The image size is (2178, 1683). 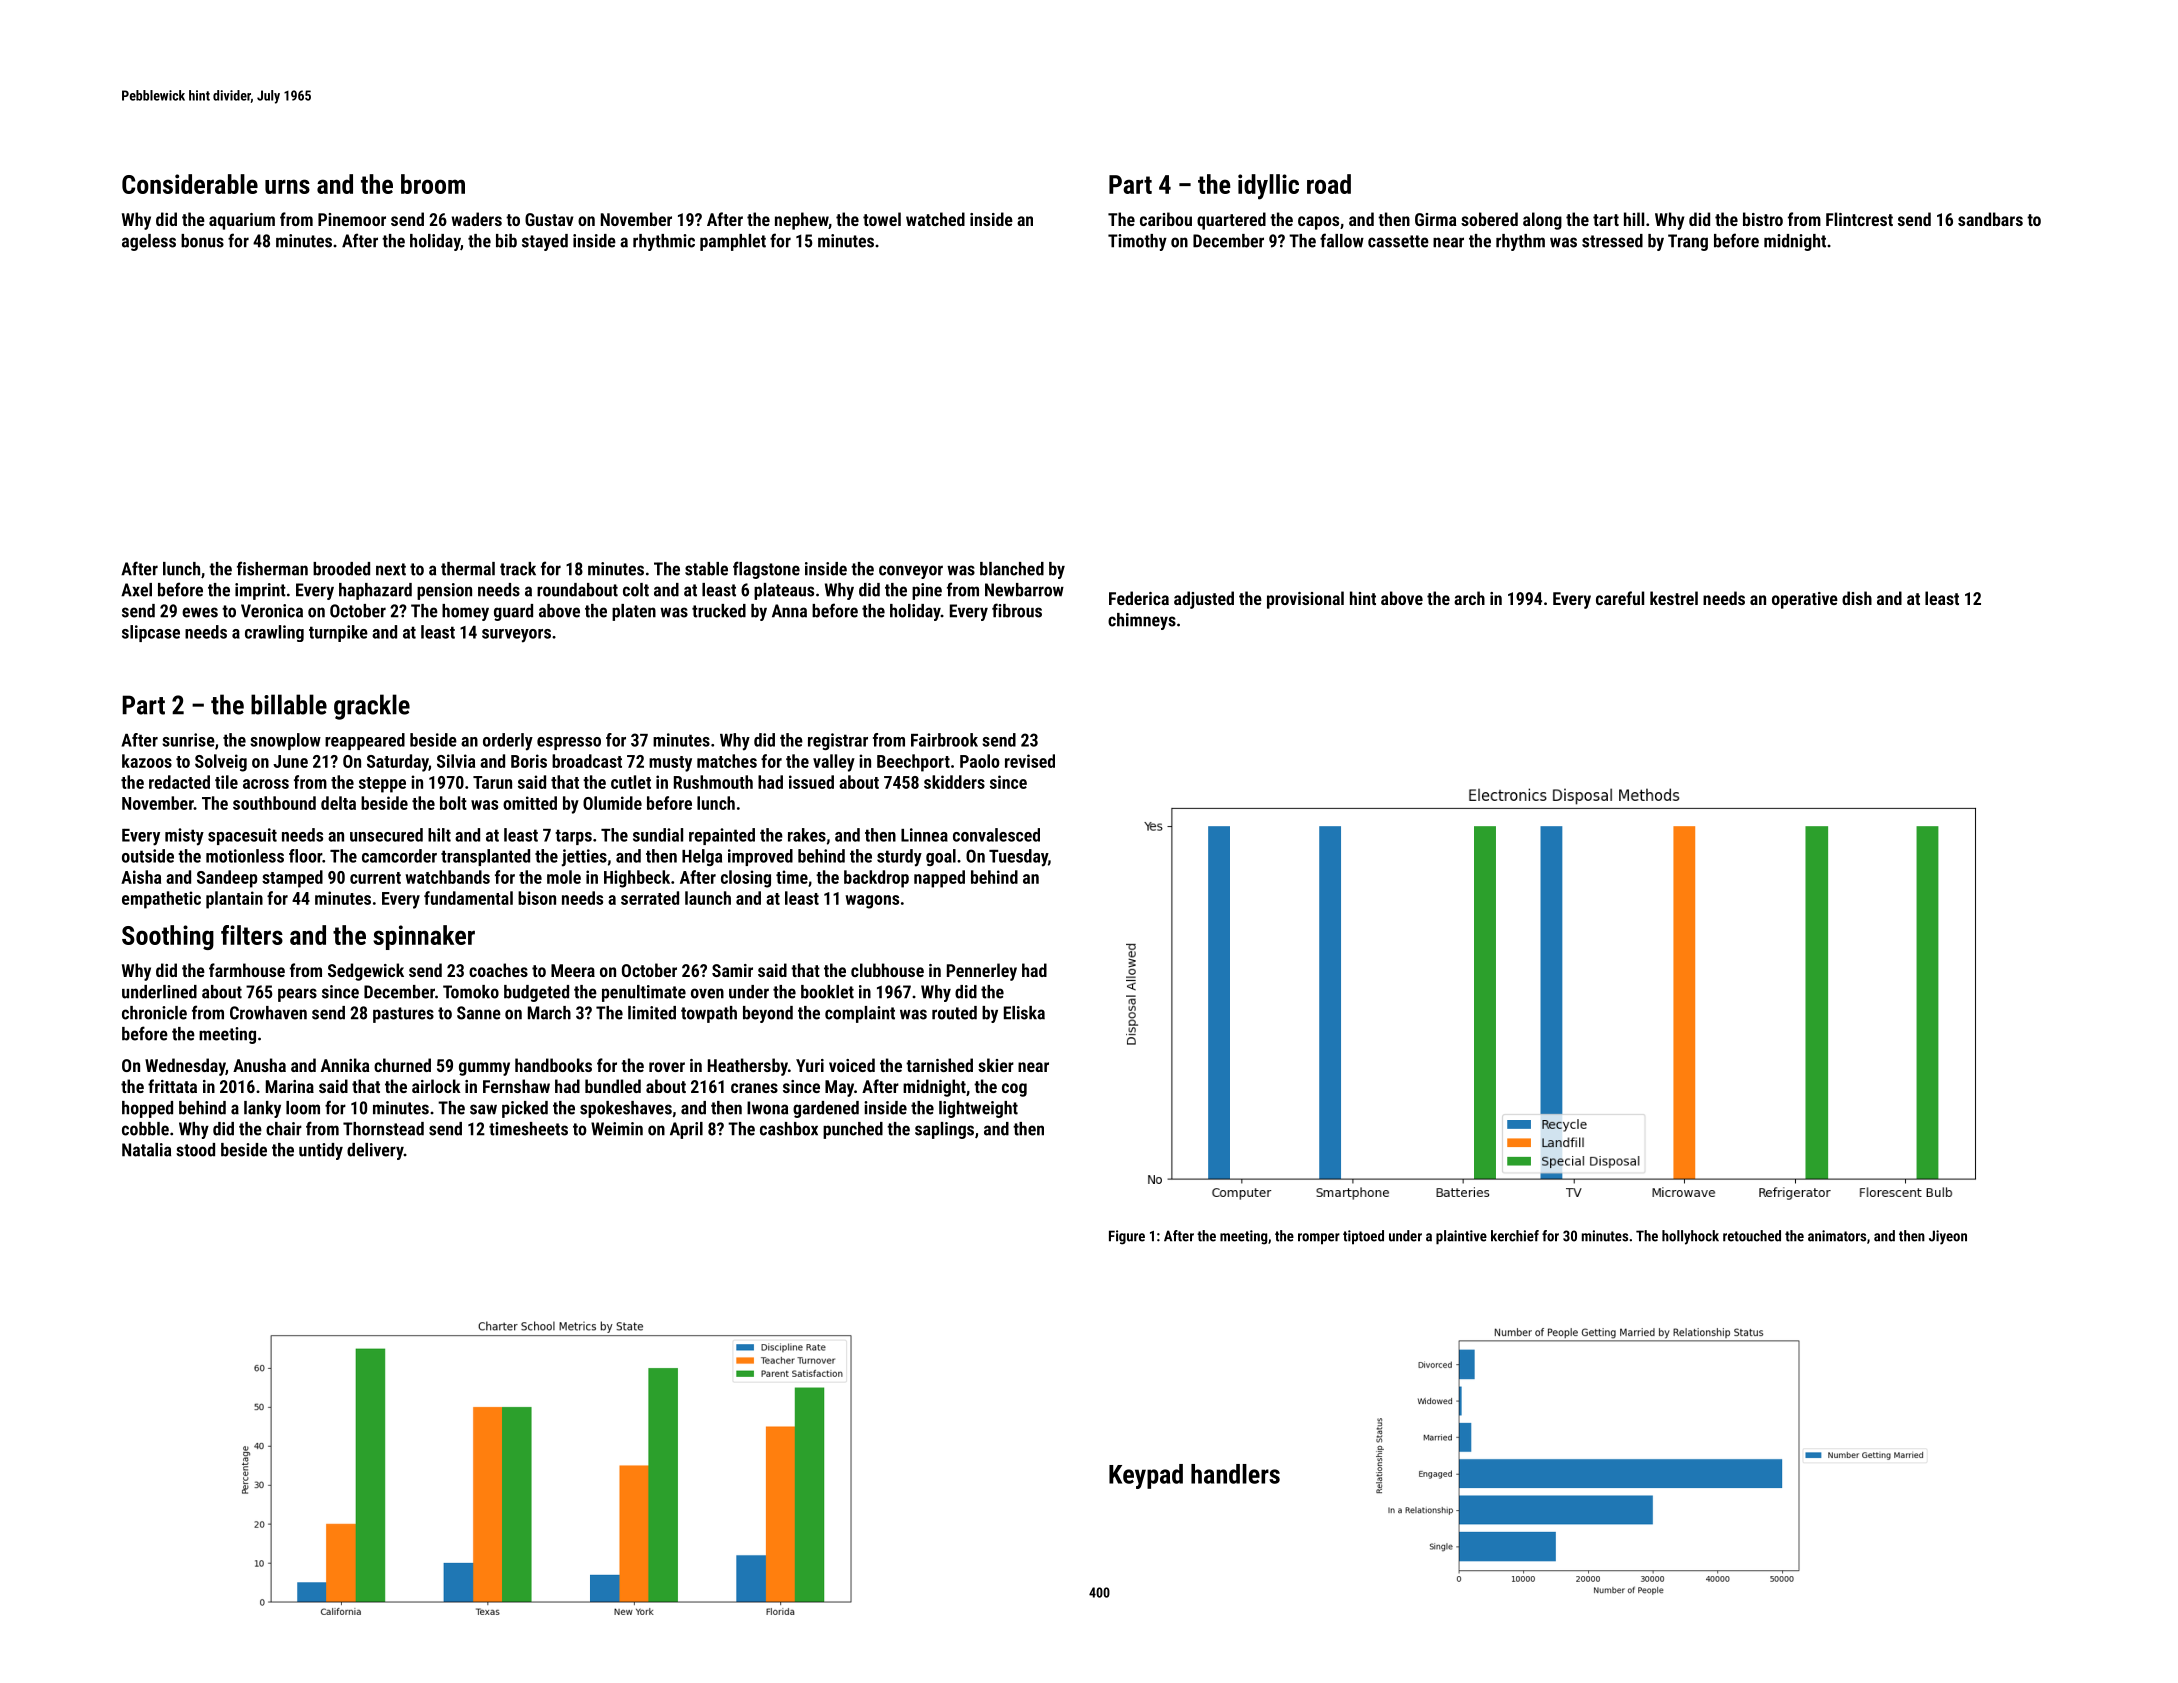 What do you see at coordinates (287, 186) in the page?
I see `urns` at bounding box center [287, 186].
